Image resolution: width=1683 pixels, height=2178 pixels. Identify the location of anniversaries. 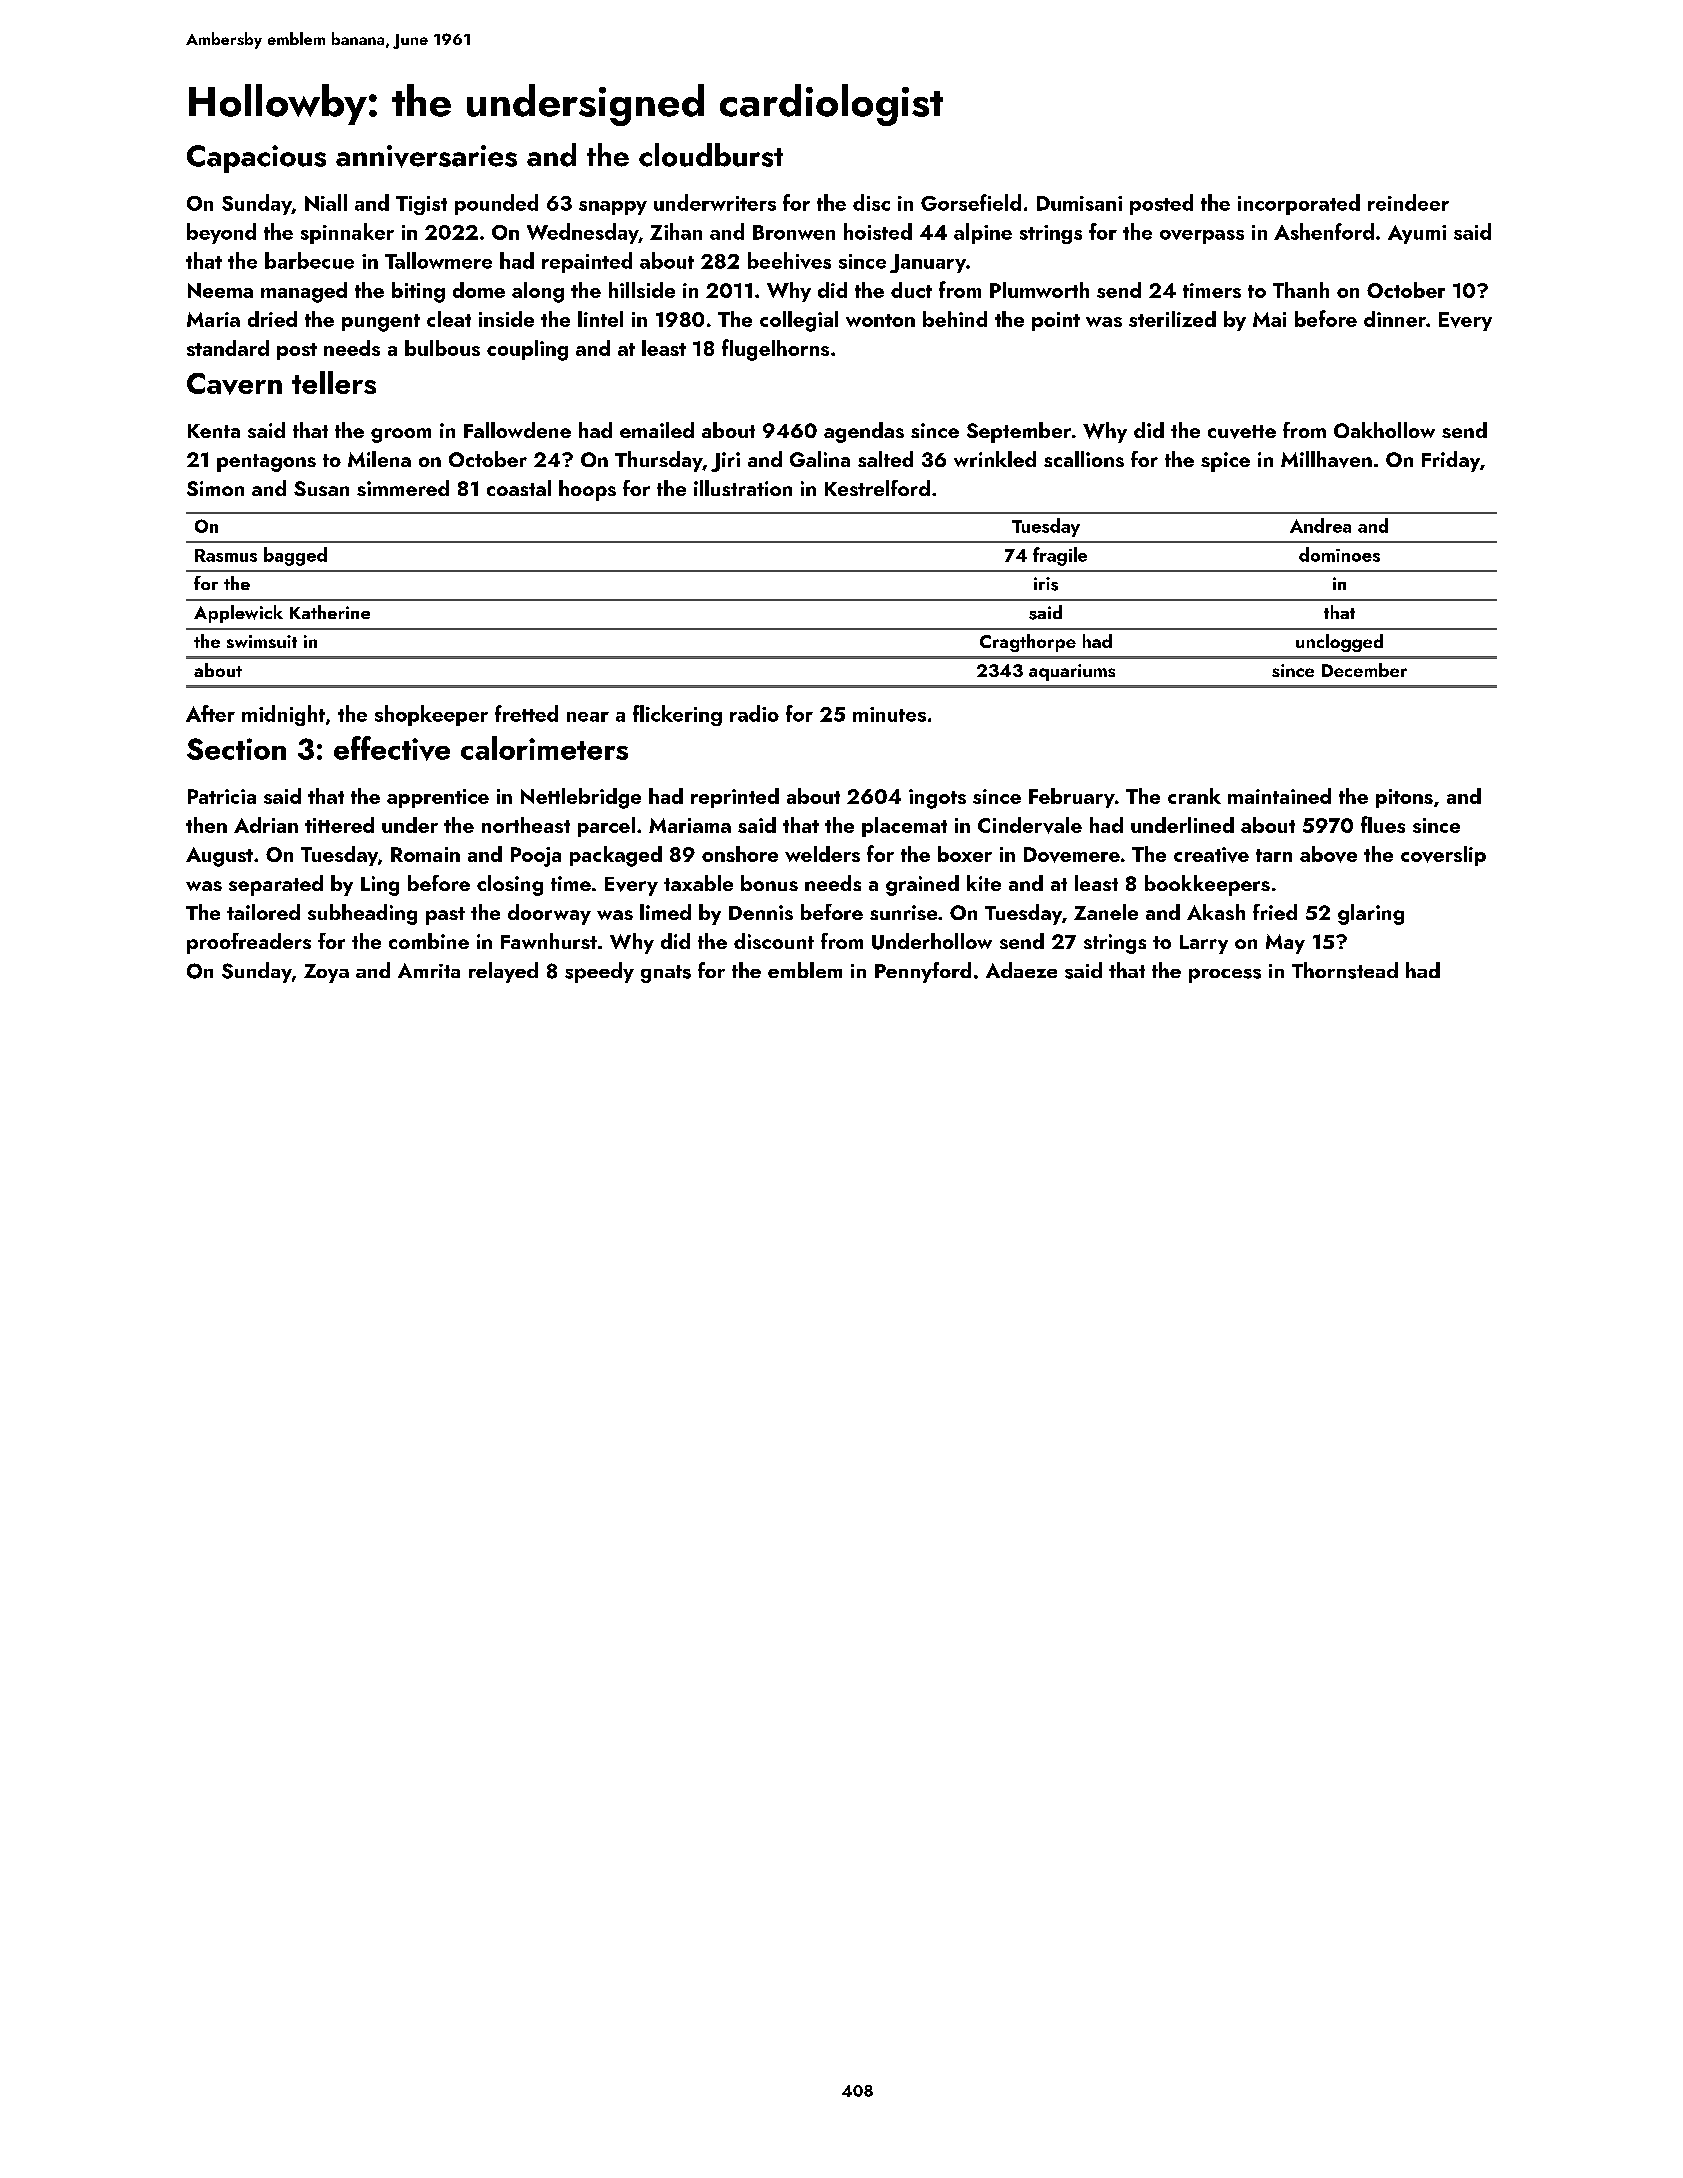
(426, 156).
